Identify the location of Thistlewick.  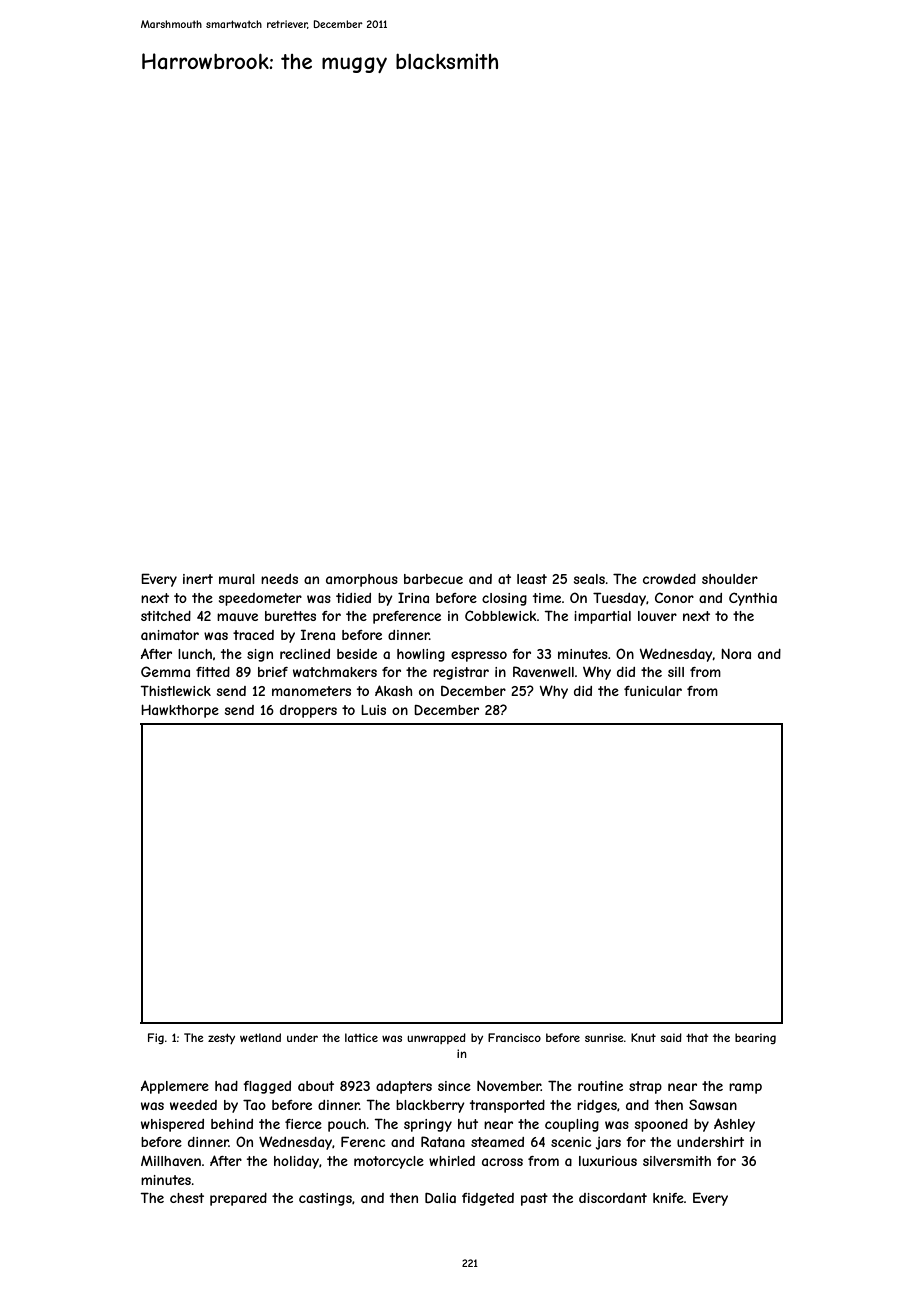
(175, 690).
